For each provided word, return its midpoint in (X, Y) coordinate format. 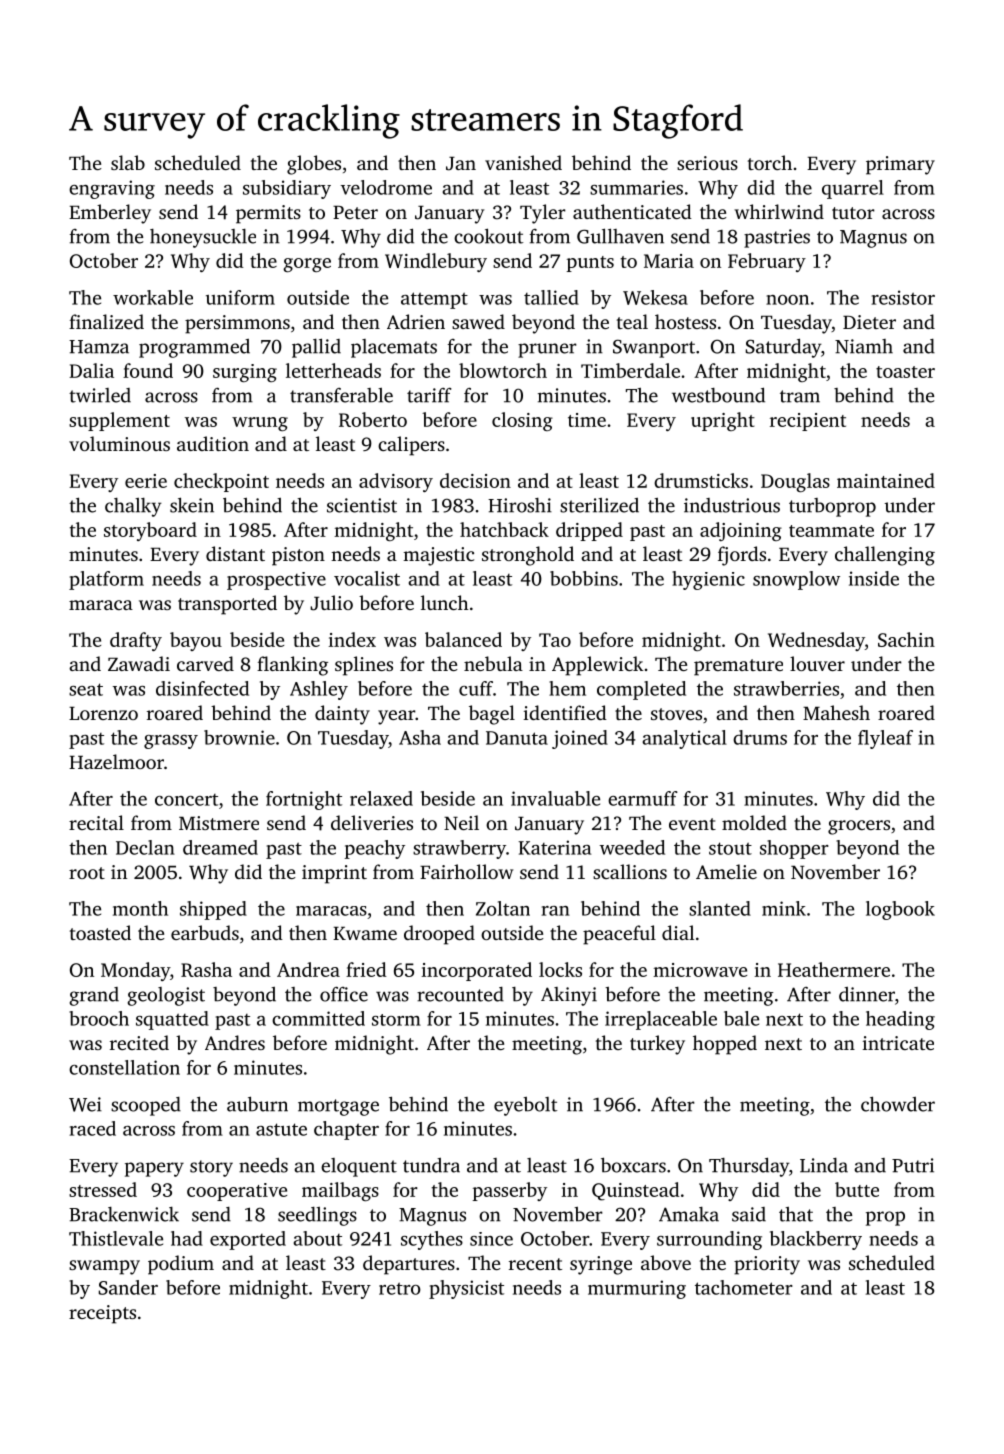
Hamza (99, 347)
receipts (102, 1314)
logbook (900, 910)
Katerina (554, 847)
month (140, 908)
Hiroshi (520, 505)
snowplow (796, 580)
